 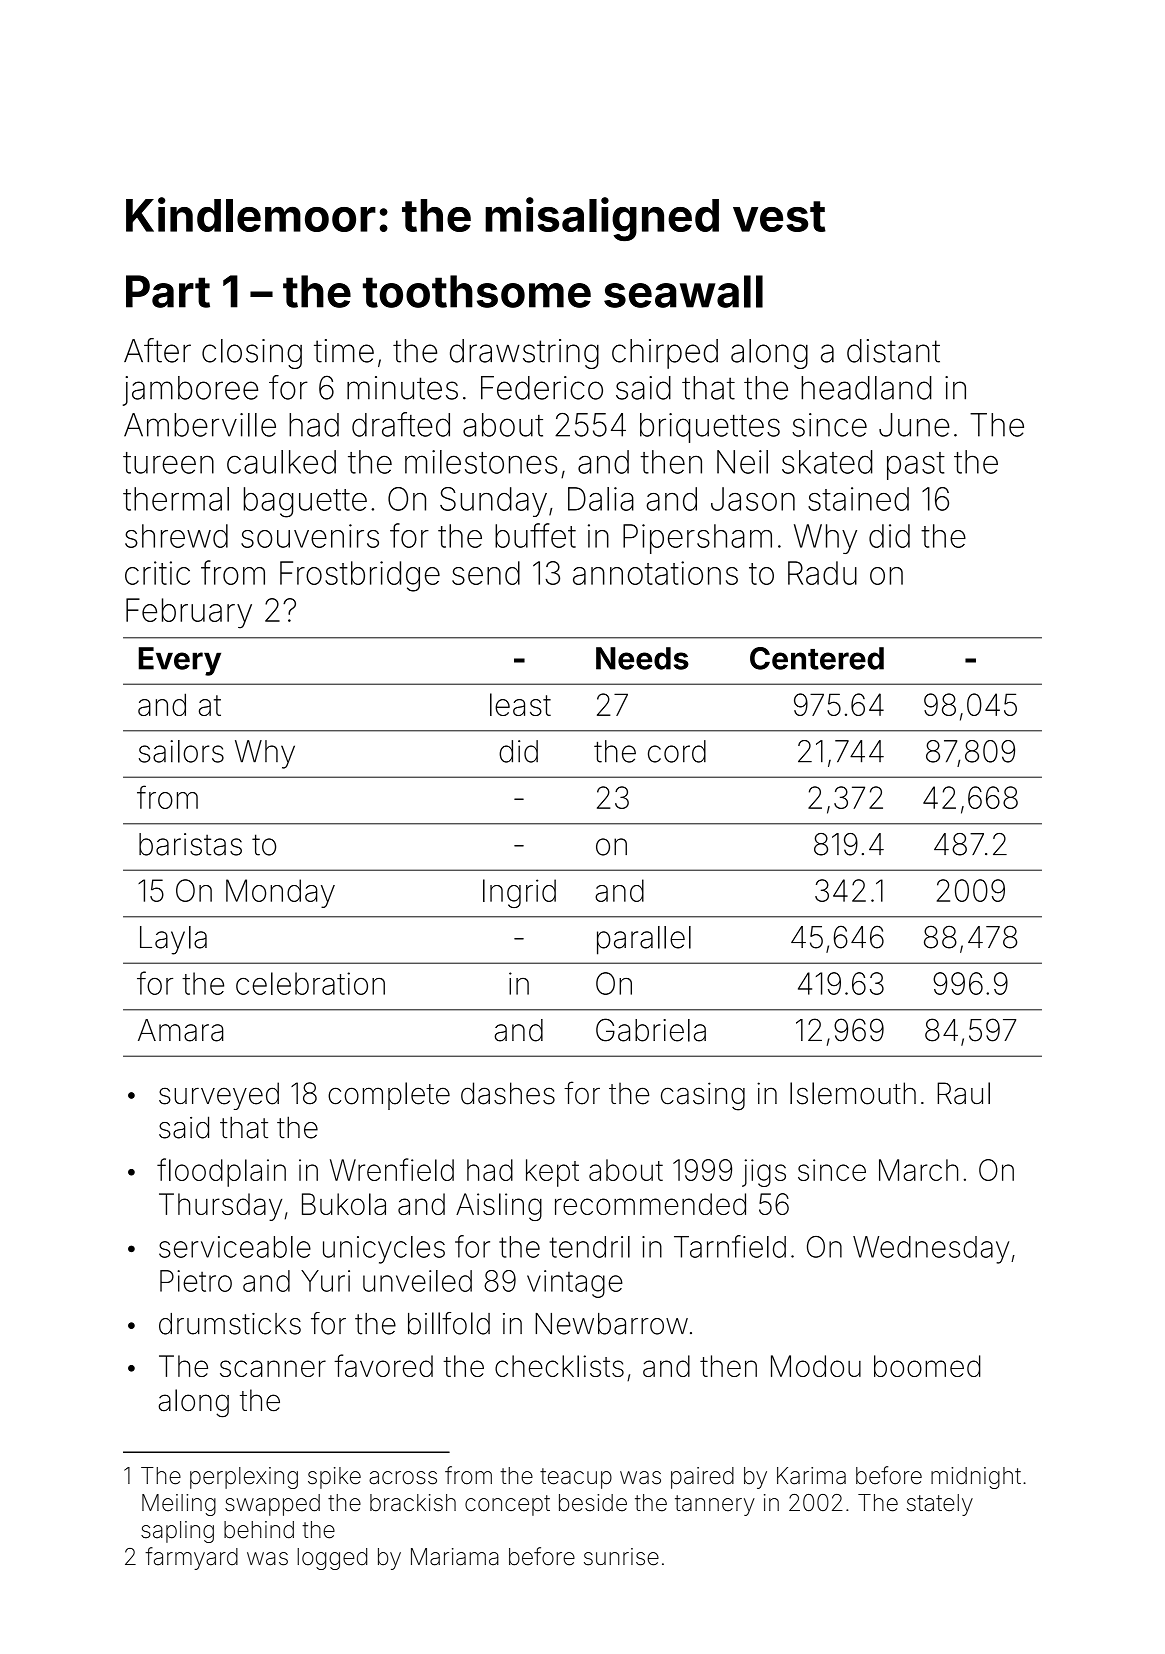 I want to click on sailors, so click(x=181, y=751).
